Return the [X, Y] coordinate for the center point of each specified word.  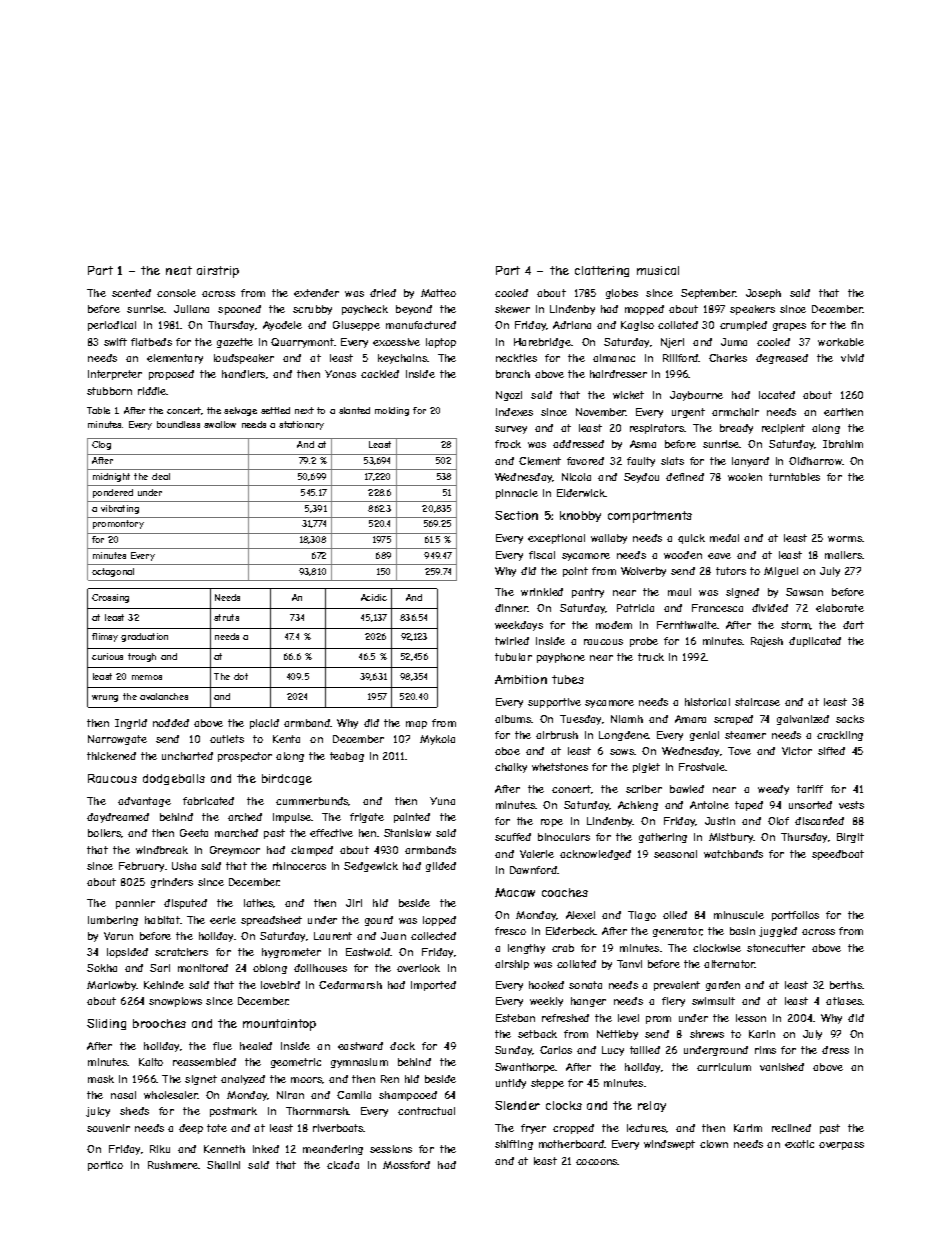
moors [307, 1080]
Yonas [340, 374]
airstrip [218, 272]
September [708, 294]
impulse [292, 818]
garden [723, 986]
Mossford [406, 1165]
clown [714, 1144]
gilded [441, 867]
